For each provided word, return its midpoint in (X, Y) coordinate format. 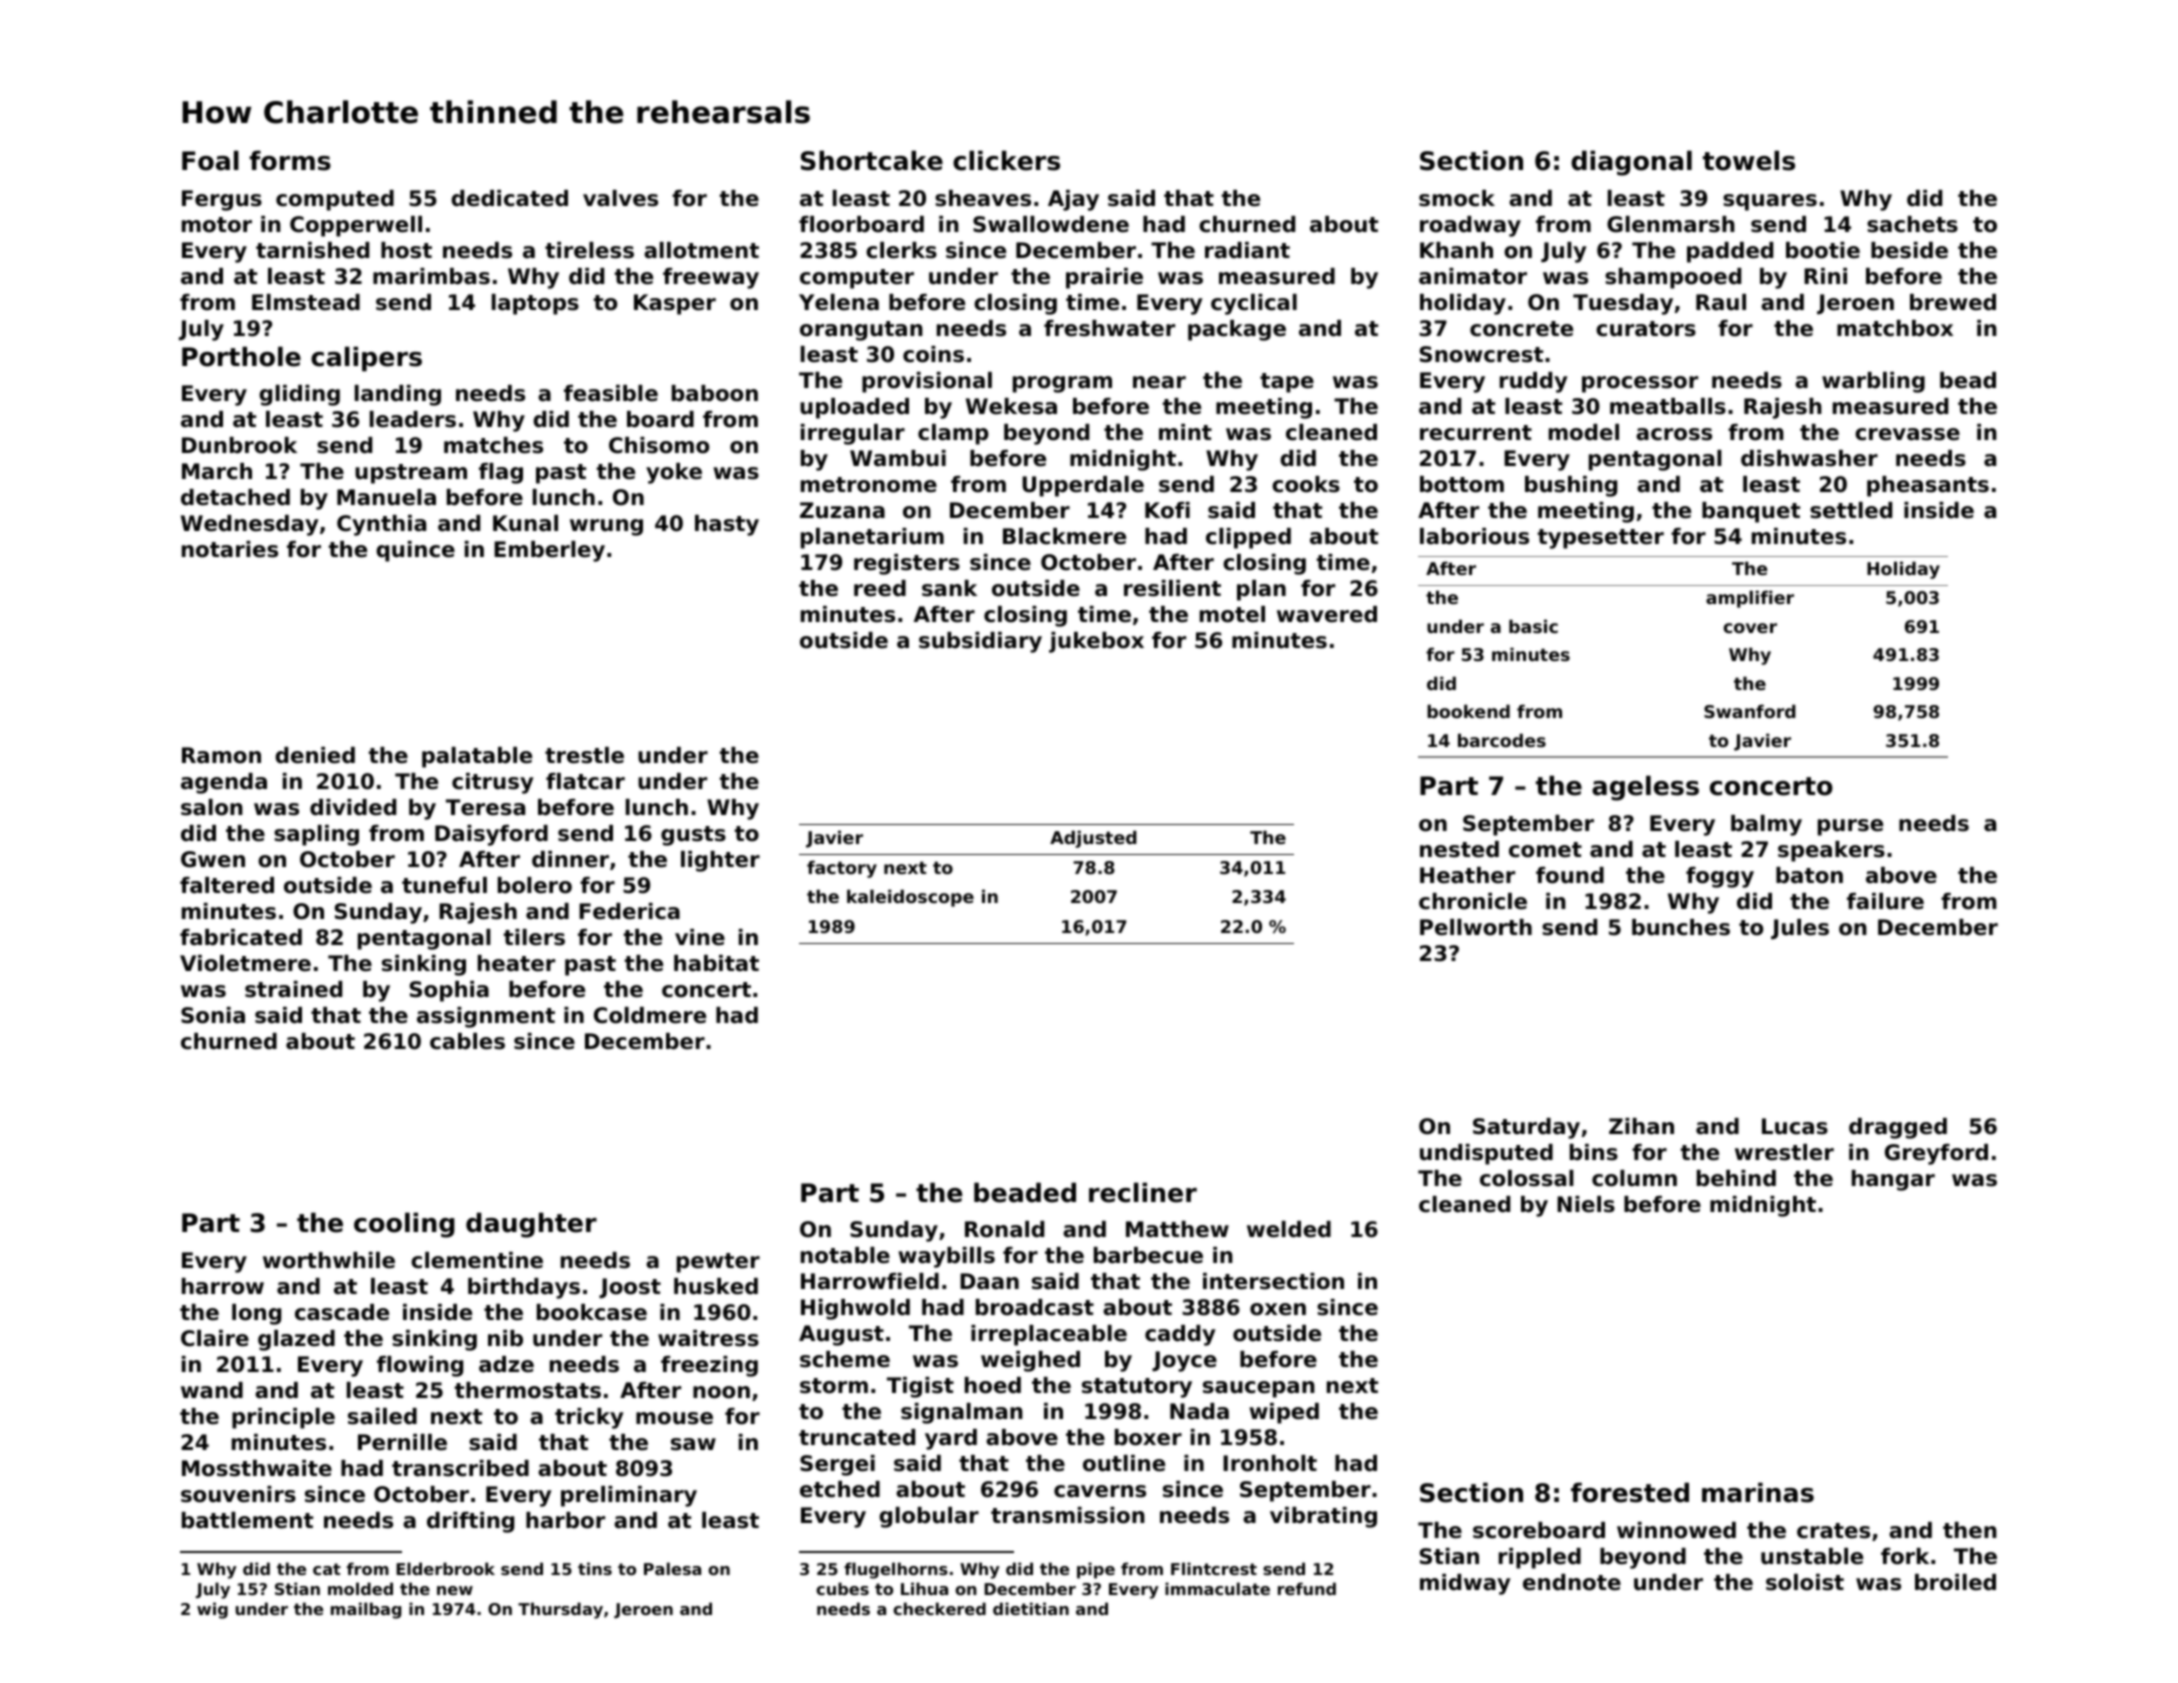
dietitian (1031, 1608)
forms (290, 160)
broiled (1955, 1582)
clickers (1006, 160)
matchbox (1895, 328)
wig (212, 1610)
